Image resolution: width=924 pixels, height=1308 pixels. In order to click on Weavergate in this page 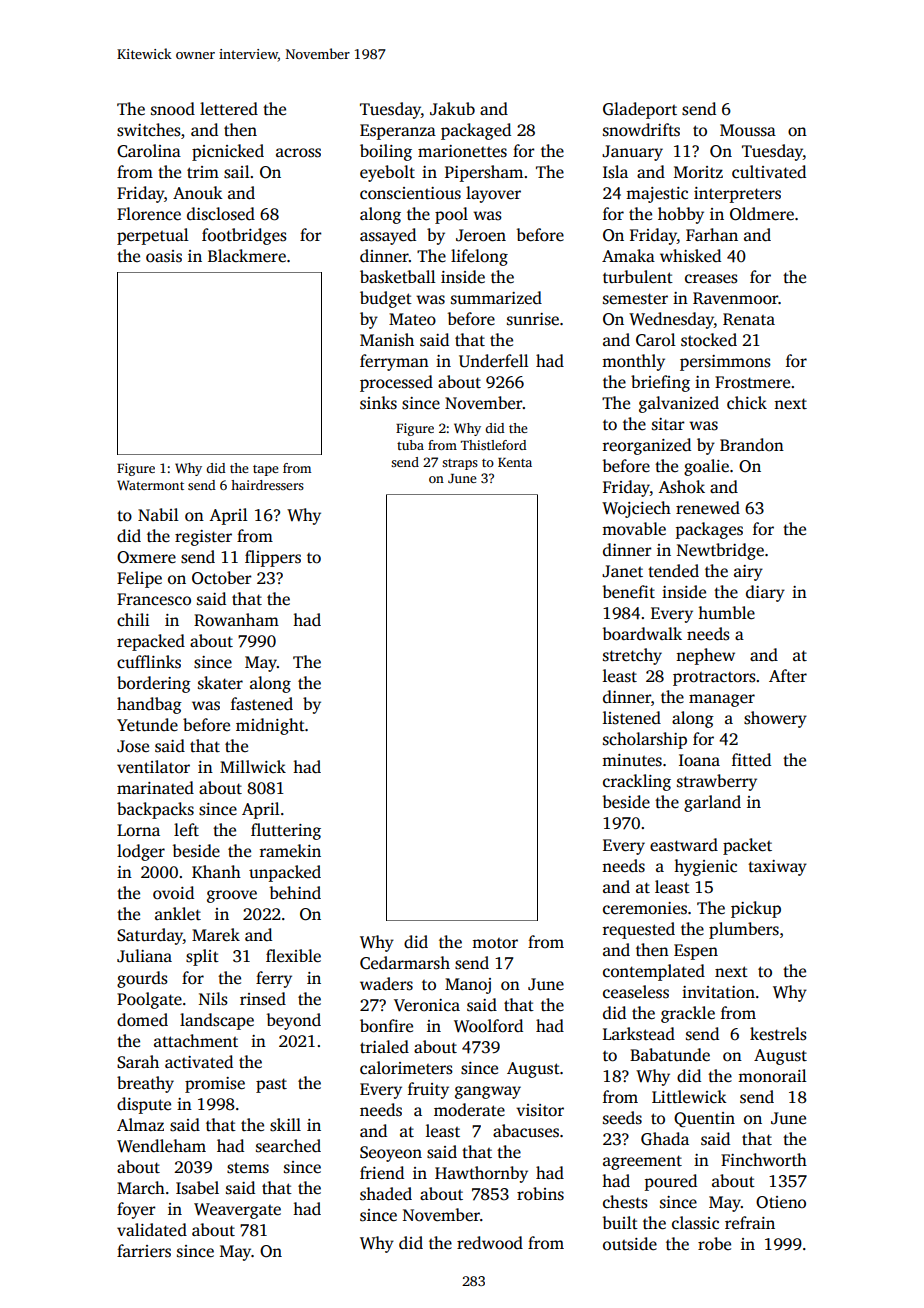, I will do `click(237, 1211)`.
